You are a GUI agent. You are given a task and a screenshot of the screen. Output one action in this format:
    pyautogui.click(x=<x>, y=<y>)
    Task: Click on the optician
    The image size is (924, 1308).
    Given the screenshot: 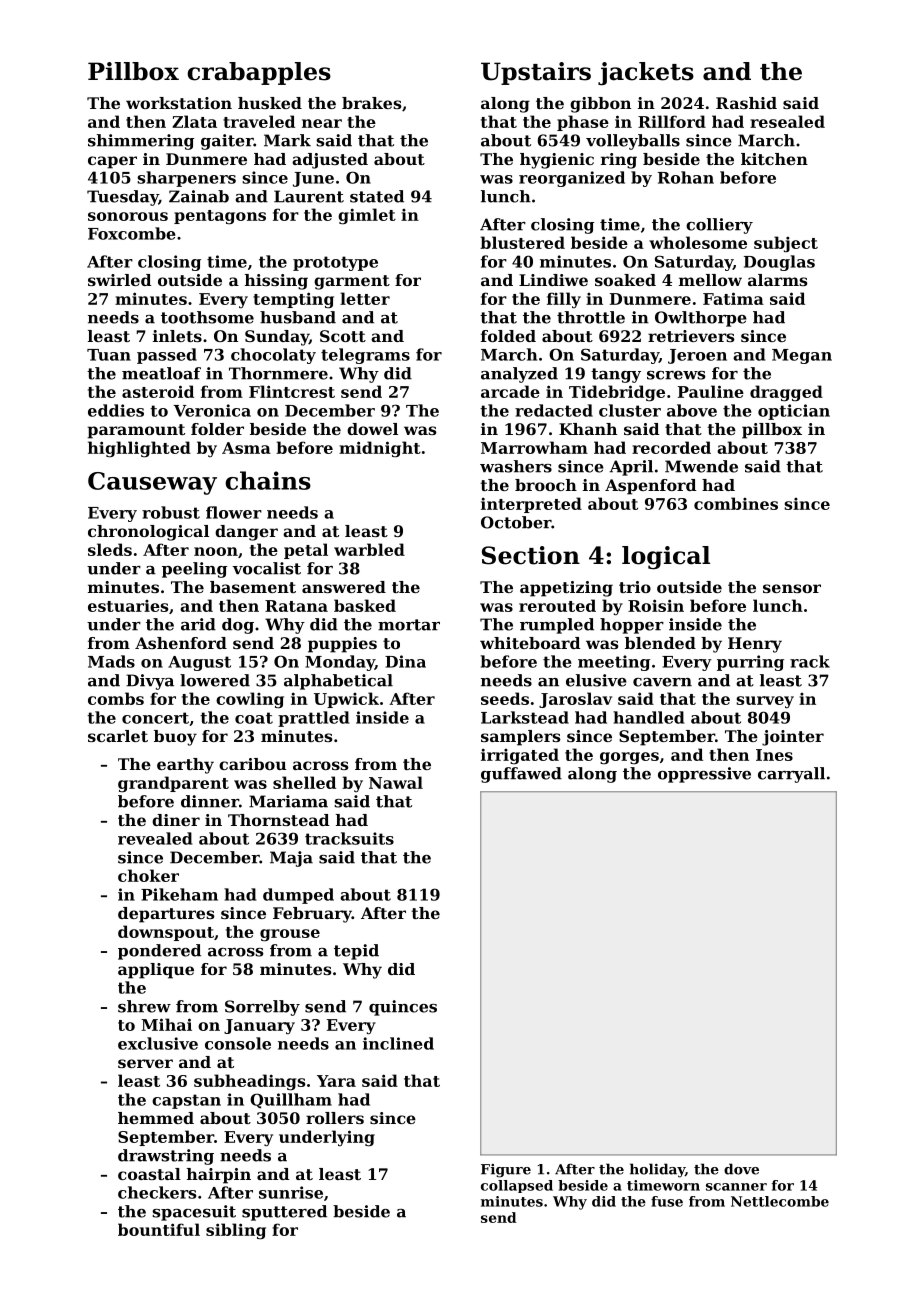 What is the action you would take?
    pyautogui.click(x=794, y=412)
